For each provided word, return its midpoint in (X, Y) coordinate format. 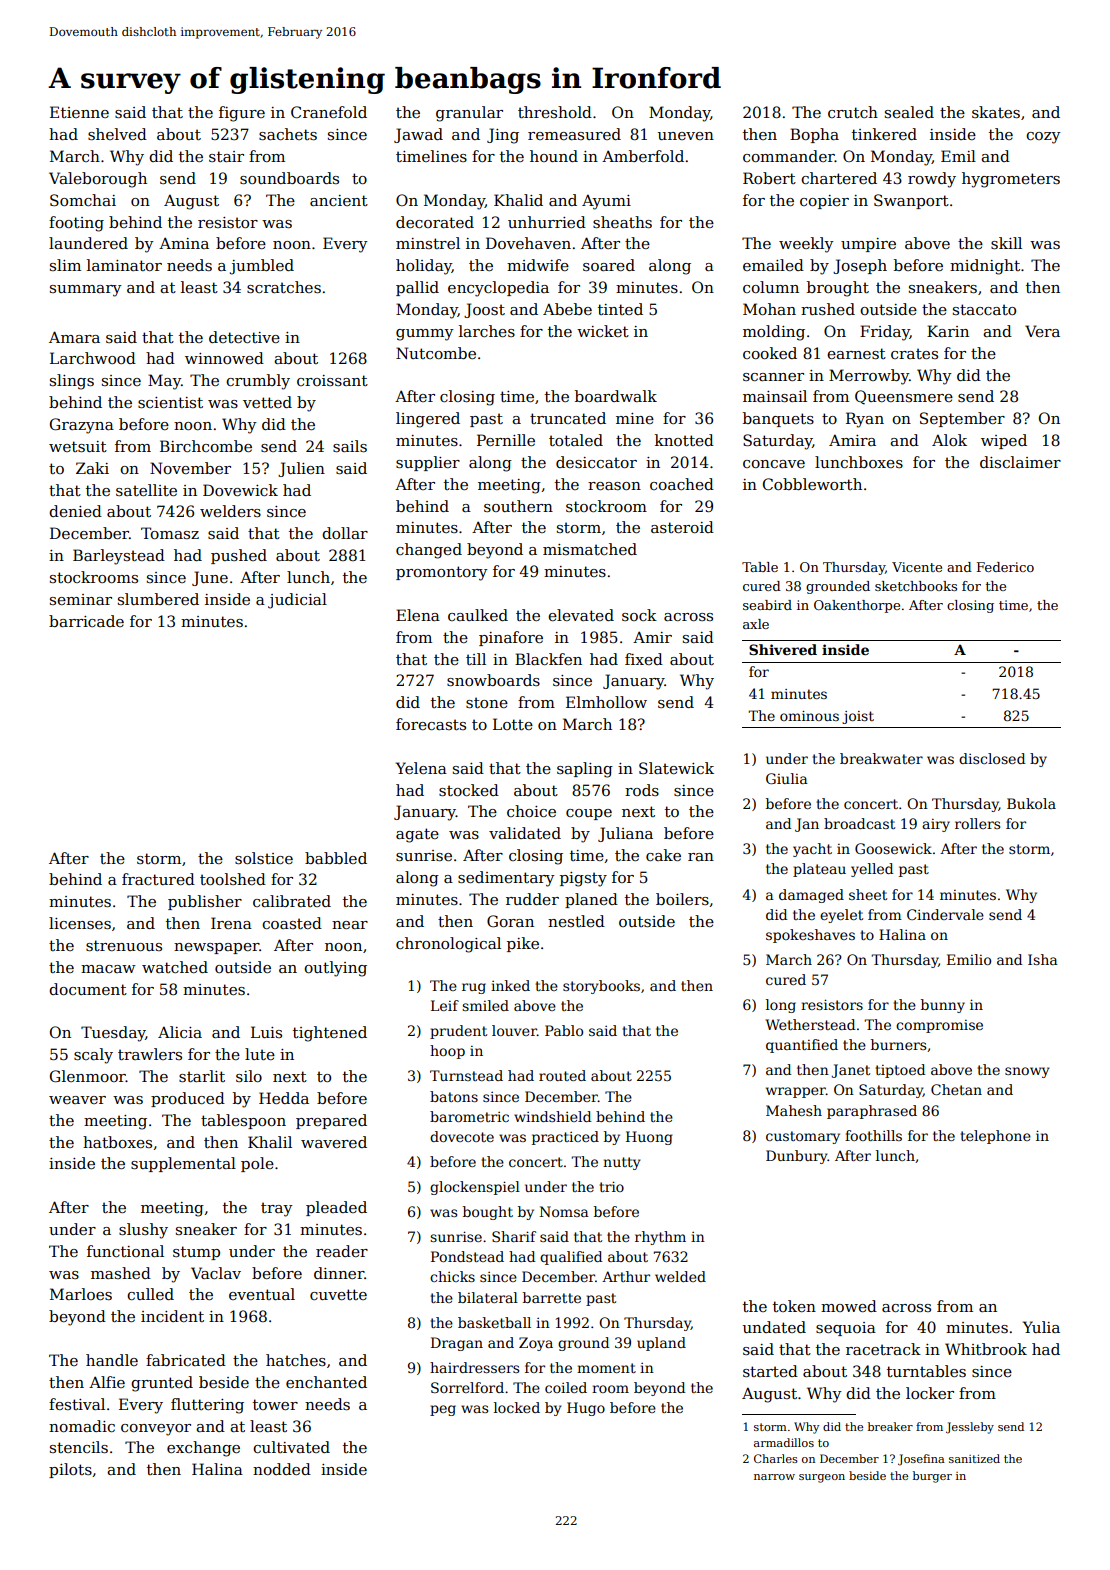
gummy (425, 335)
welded (680, 1276)
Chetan (956, 1089)
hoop (447, 1052)
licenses (80, 923)
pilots (70, 1470)
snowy (1027, 1072)
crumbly (258, 382)
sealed (909, 112)
